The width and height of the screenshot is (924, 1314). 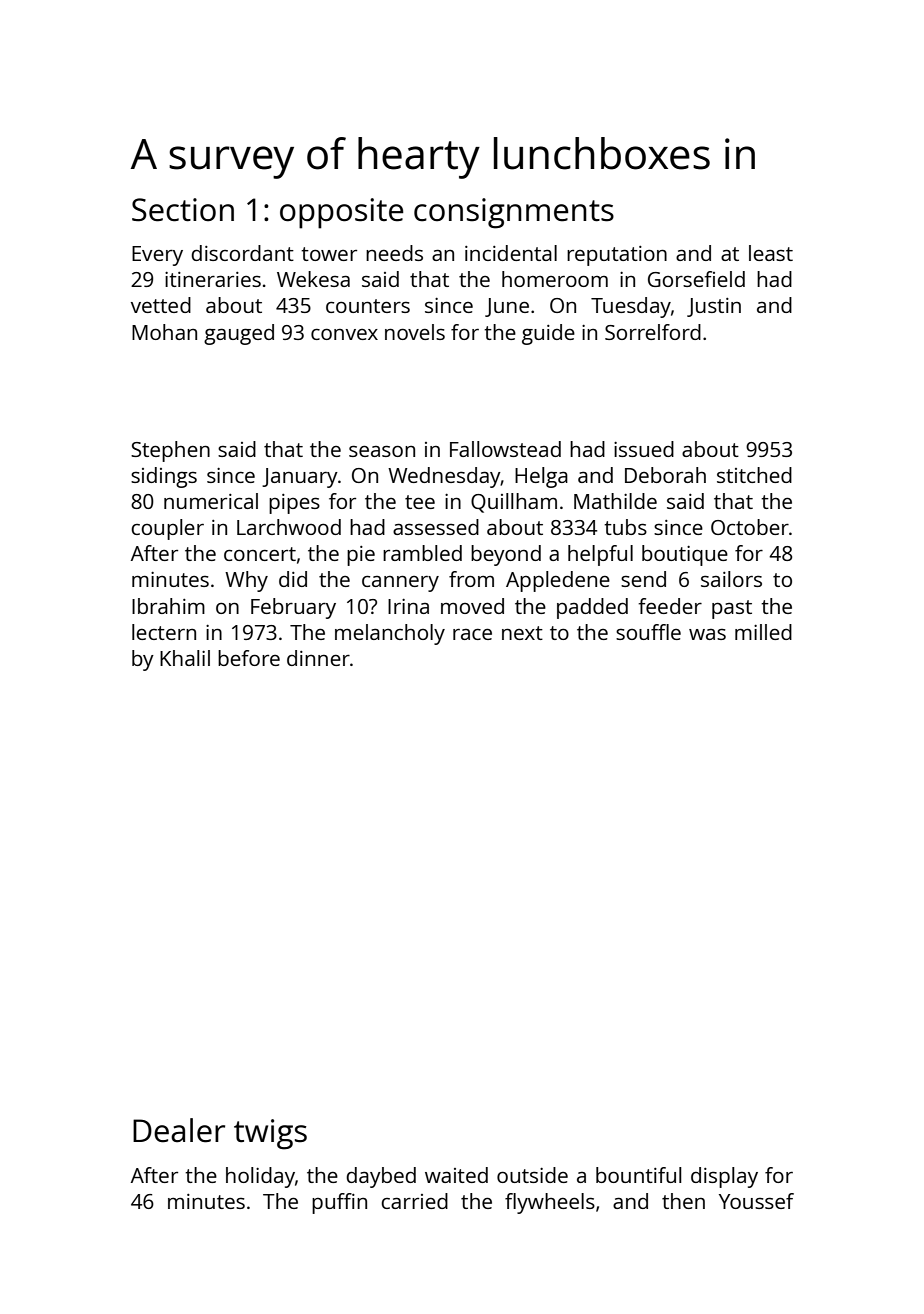 I want to click on Gorsefield, so click(x=696, y=279).
